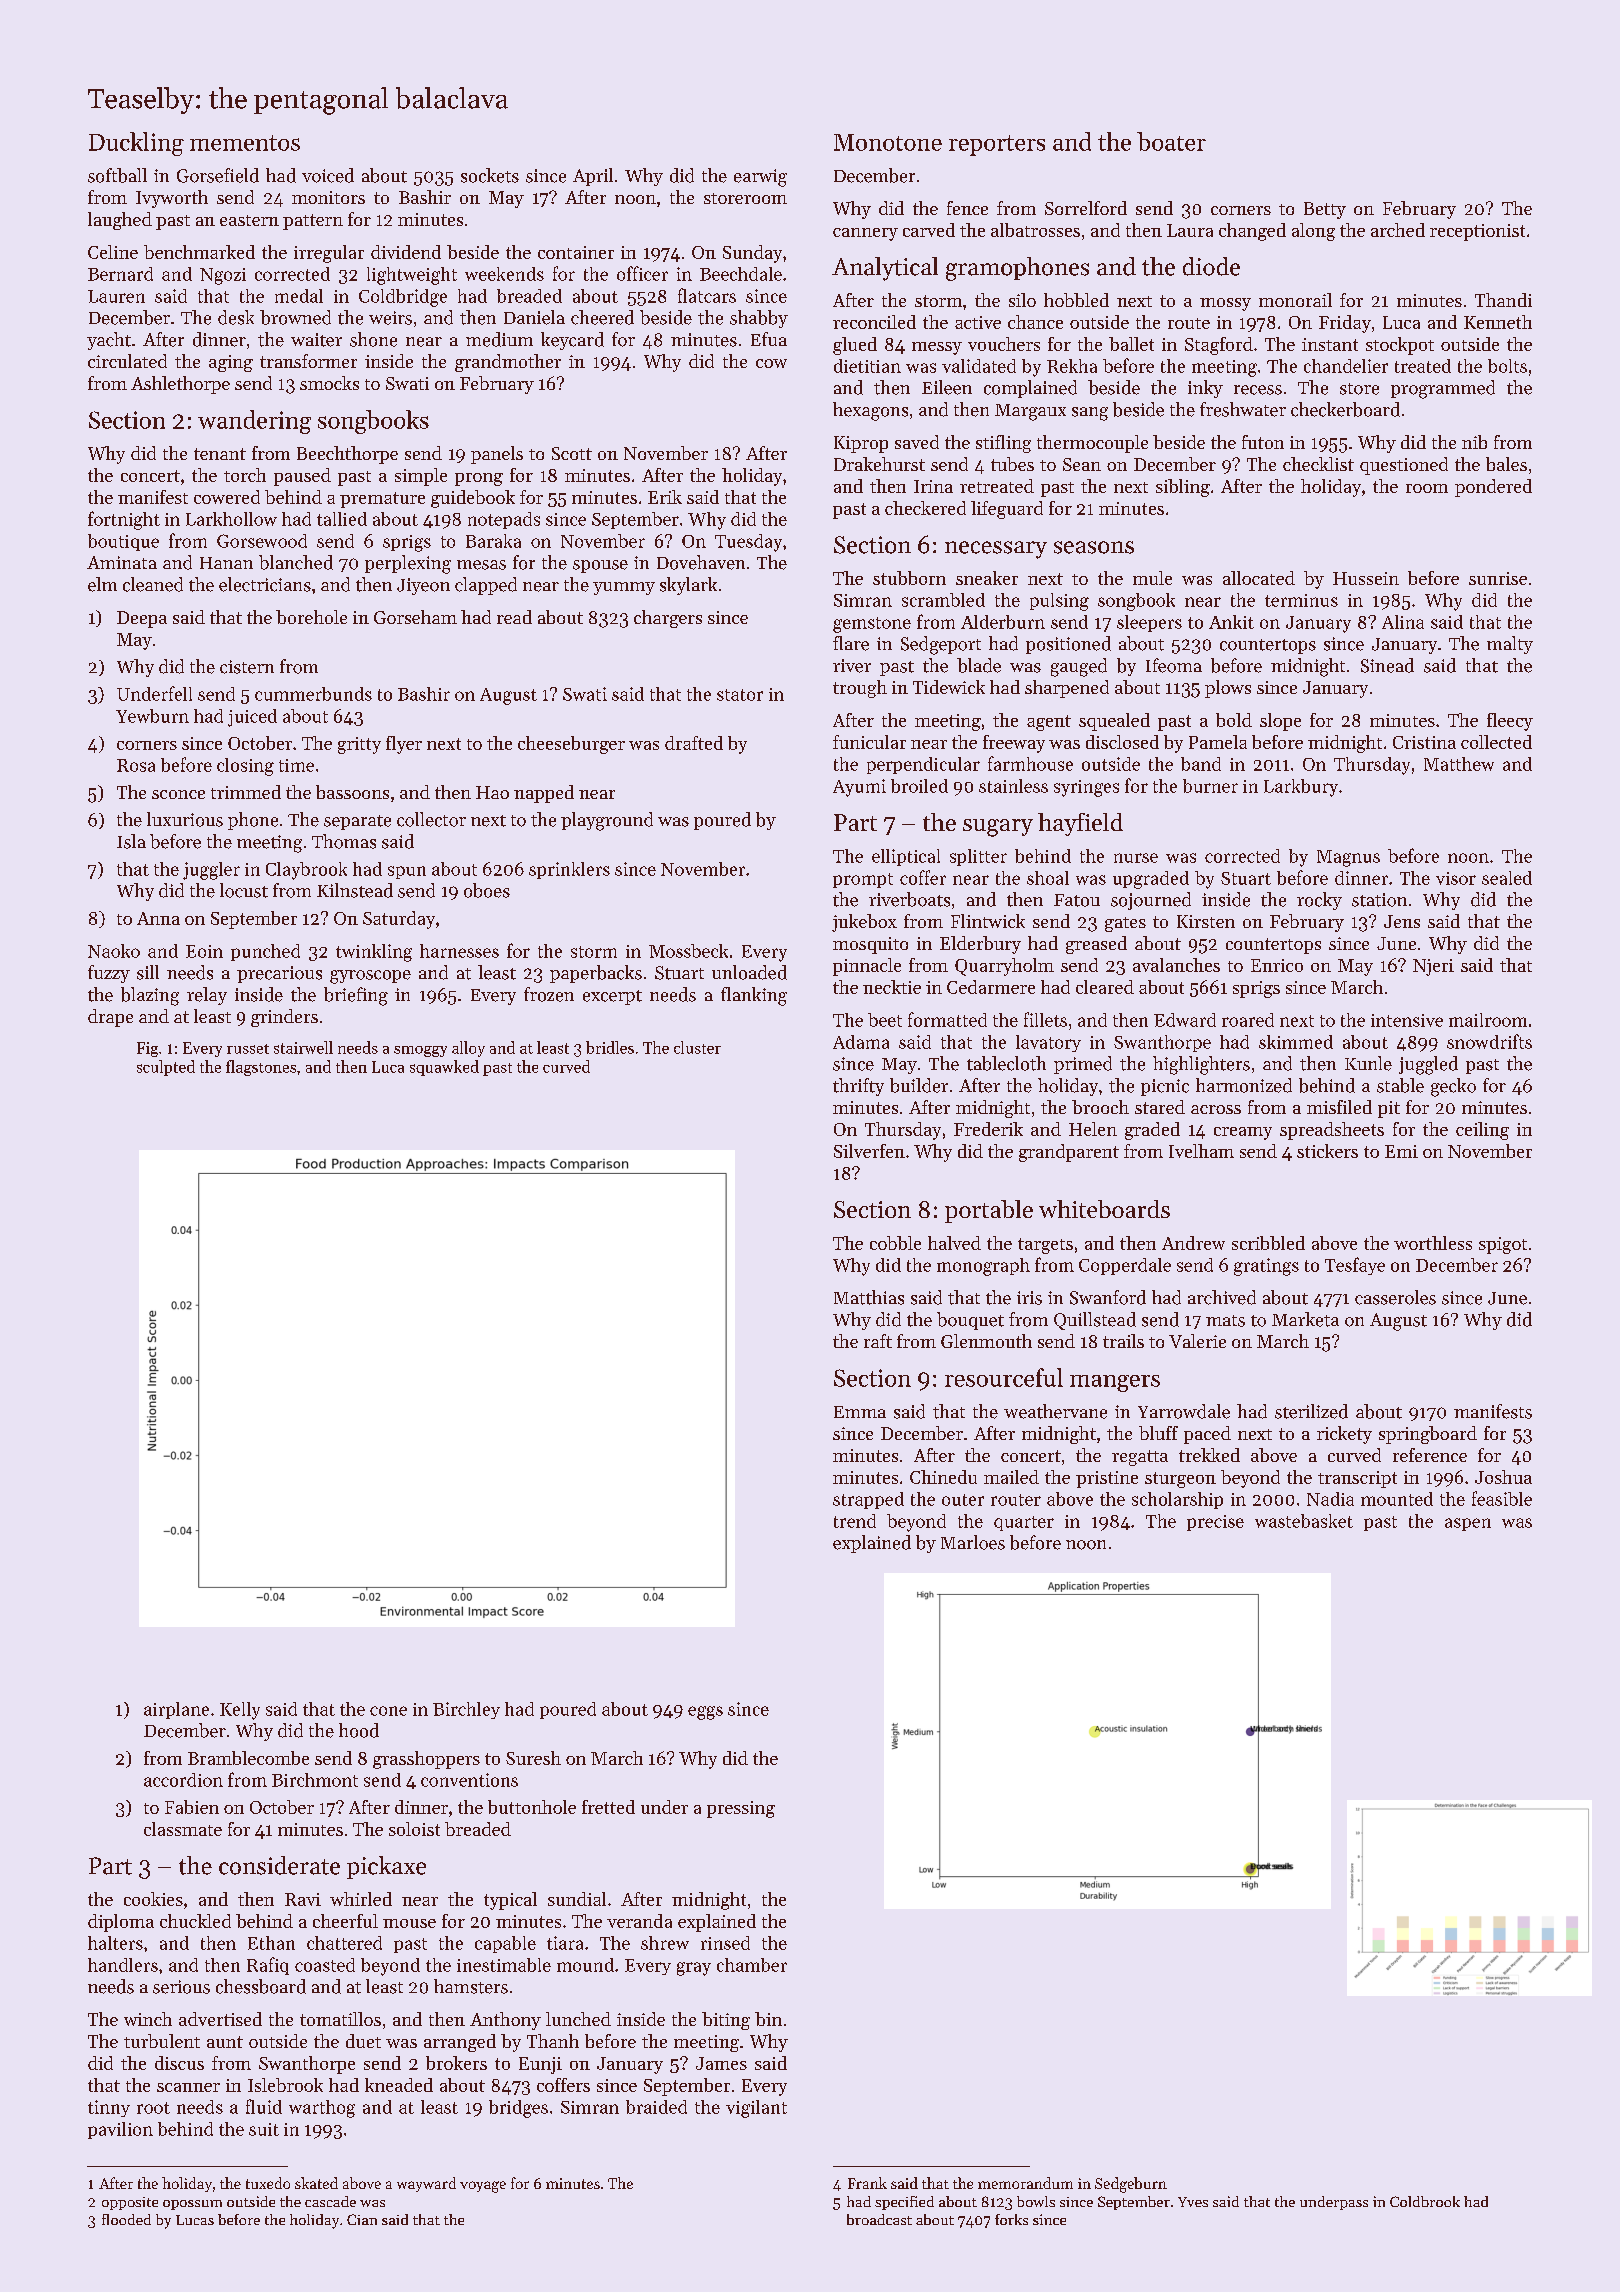 The image size is (1620, 2292). Describe the element at coordinates (466, 1710) in the screenshot. I see `Birchley` at that location.
